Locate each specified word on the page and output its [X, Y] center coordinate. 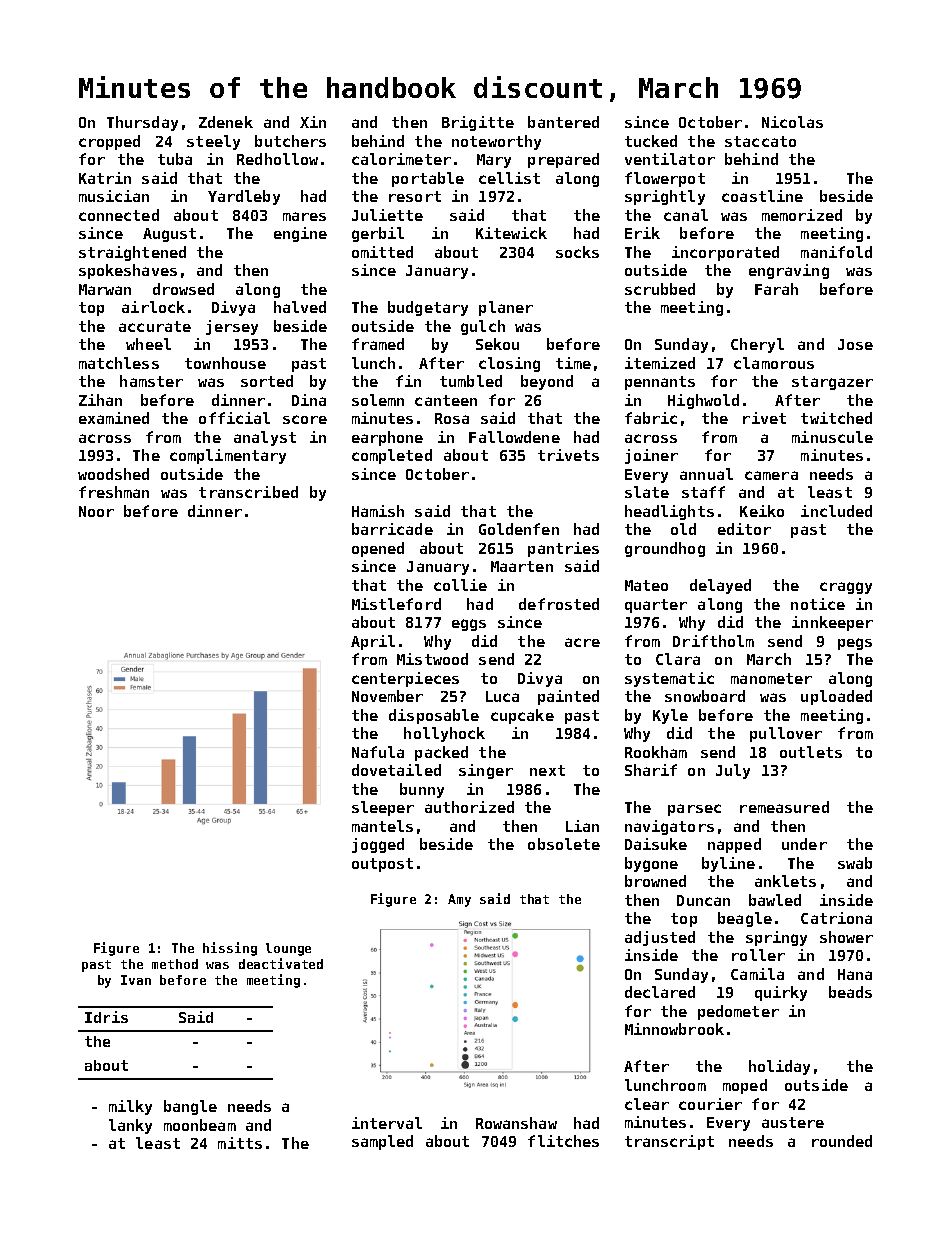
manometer [771, 678]
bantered [563, 122]
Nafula [378, 752]
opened [378, 549]
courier [710, 1104]
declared [660, 992]
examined [114, 418]
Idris [106, 1017]
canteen [446, 400]
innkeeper [832, 623]
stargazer [832, 383]
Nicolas [792, 122]
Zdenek [226, 122]
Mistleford [396, 604]
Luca [502, 696]
